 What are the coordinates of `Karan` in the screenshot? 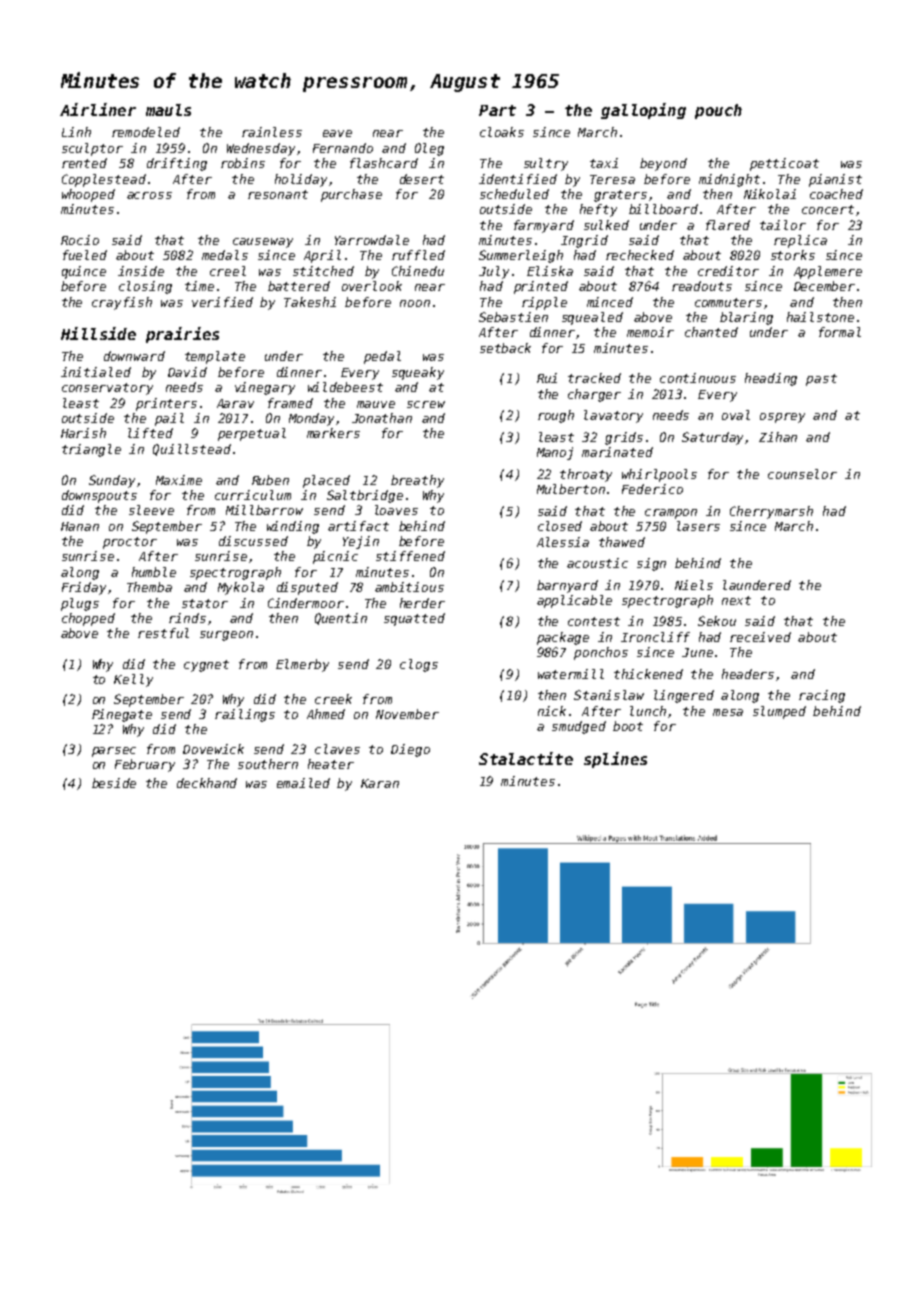 It's located at (380, 783).
